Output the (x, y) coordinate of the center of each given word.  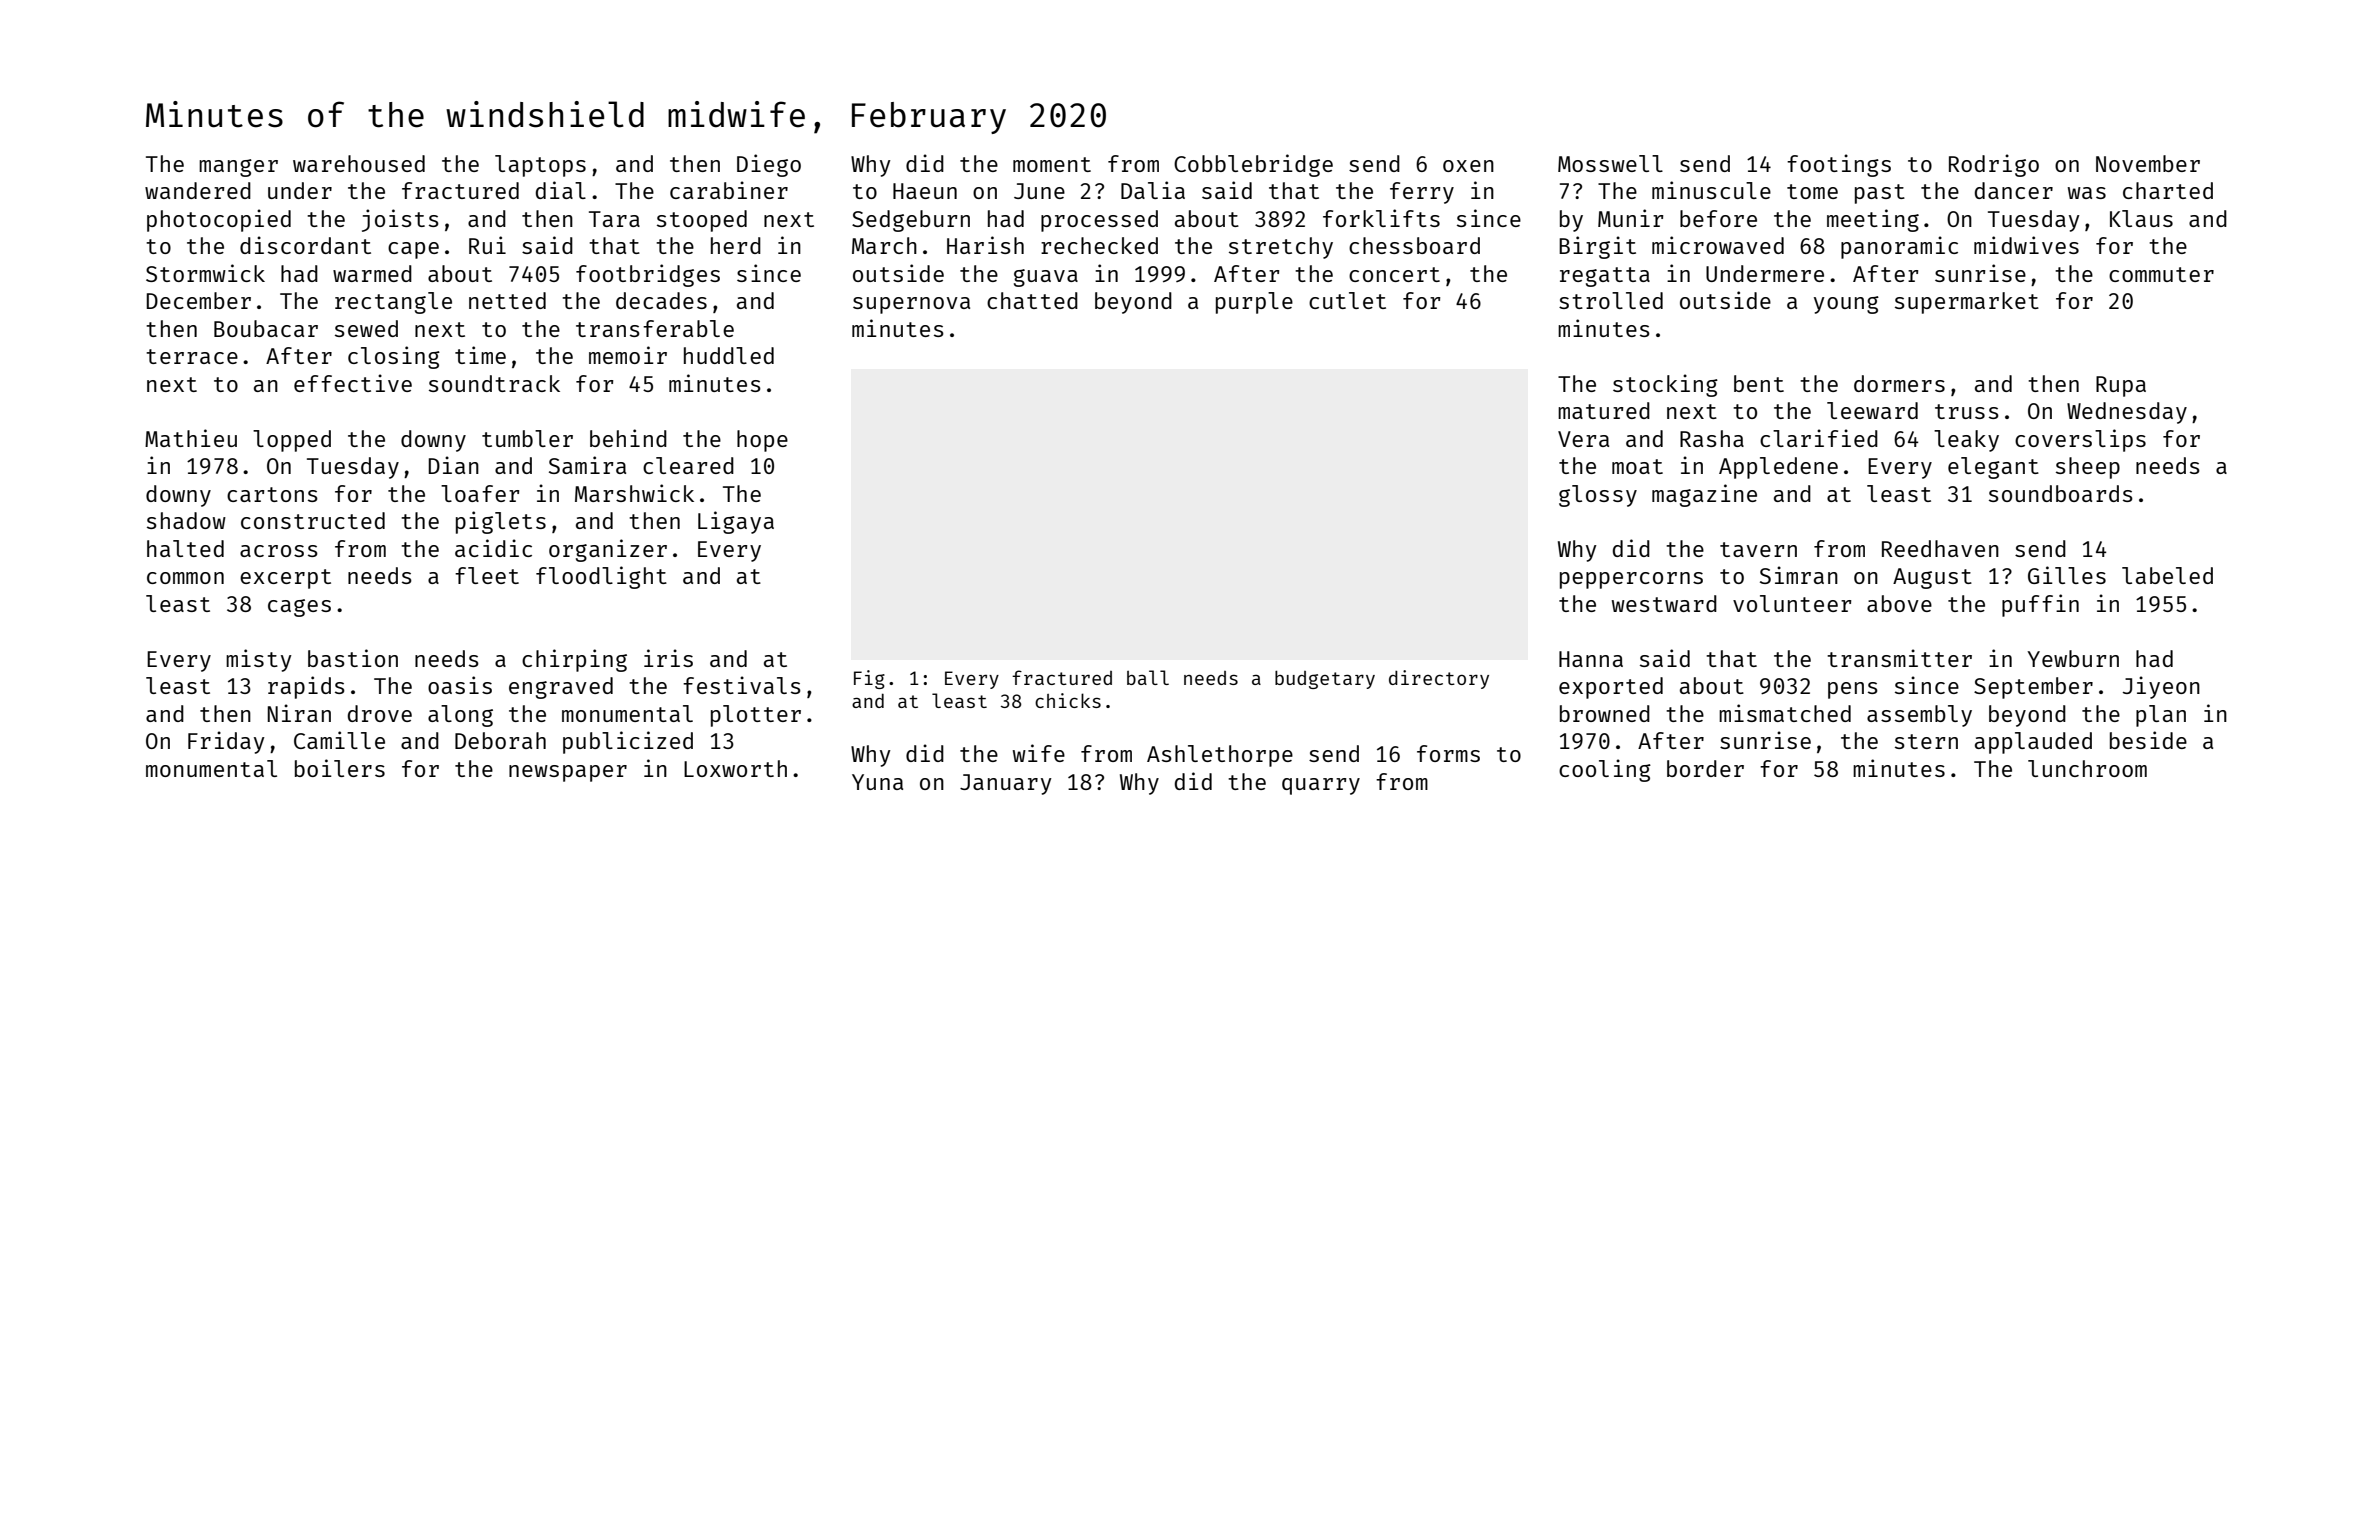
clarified (1819, 438)
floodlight (601, 577)
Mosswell (1610, 163)
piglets (501, 522)
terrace (192, 356)
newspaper (568, 773)
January (1006, 784)
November (2148, 163)
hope (762, 441)
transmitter (1899, 658)
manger (238, 168)
